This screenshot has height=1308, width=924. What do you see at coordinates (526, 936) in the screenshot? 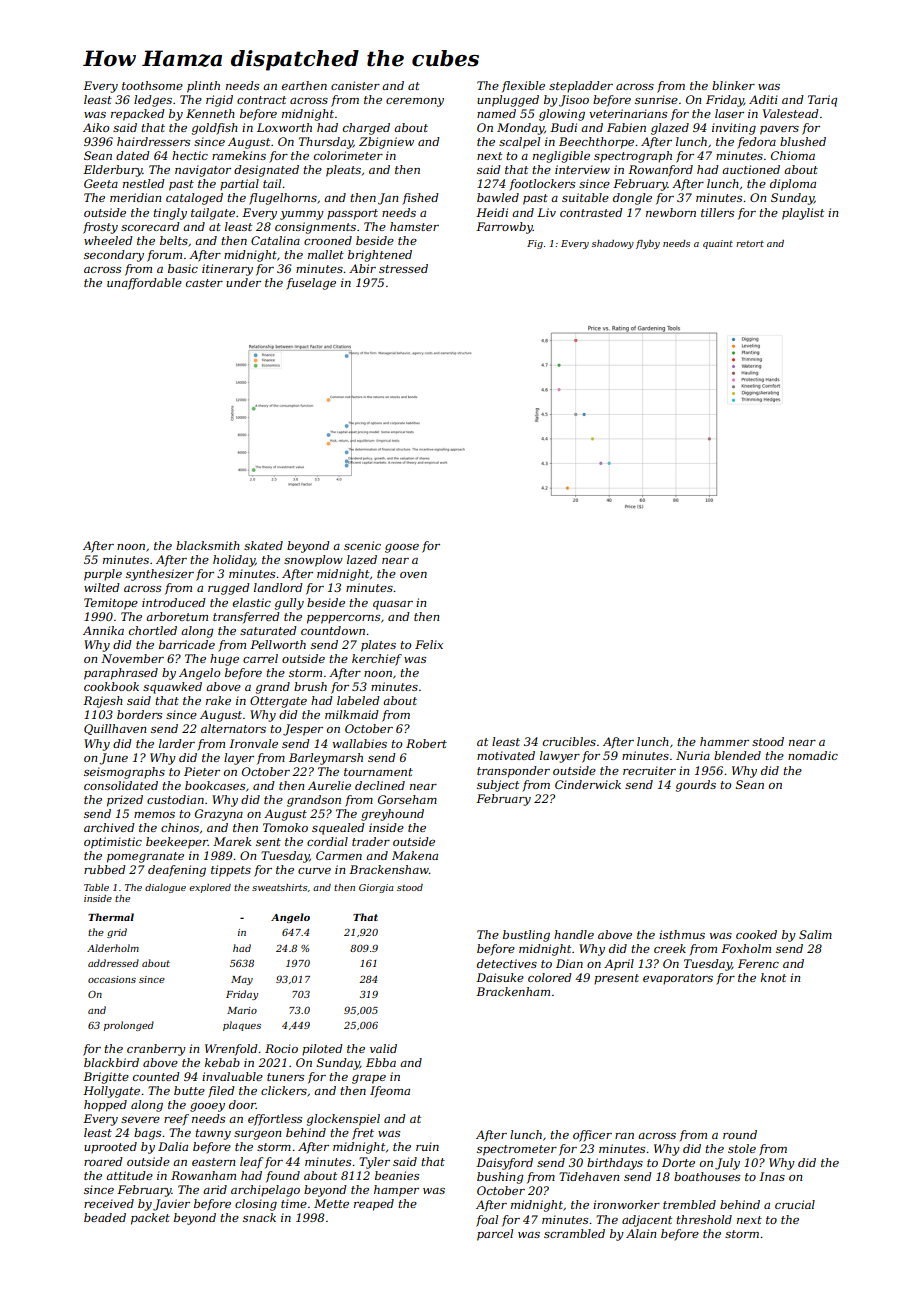
I see `bustling` at bounding box center [526, 936].
